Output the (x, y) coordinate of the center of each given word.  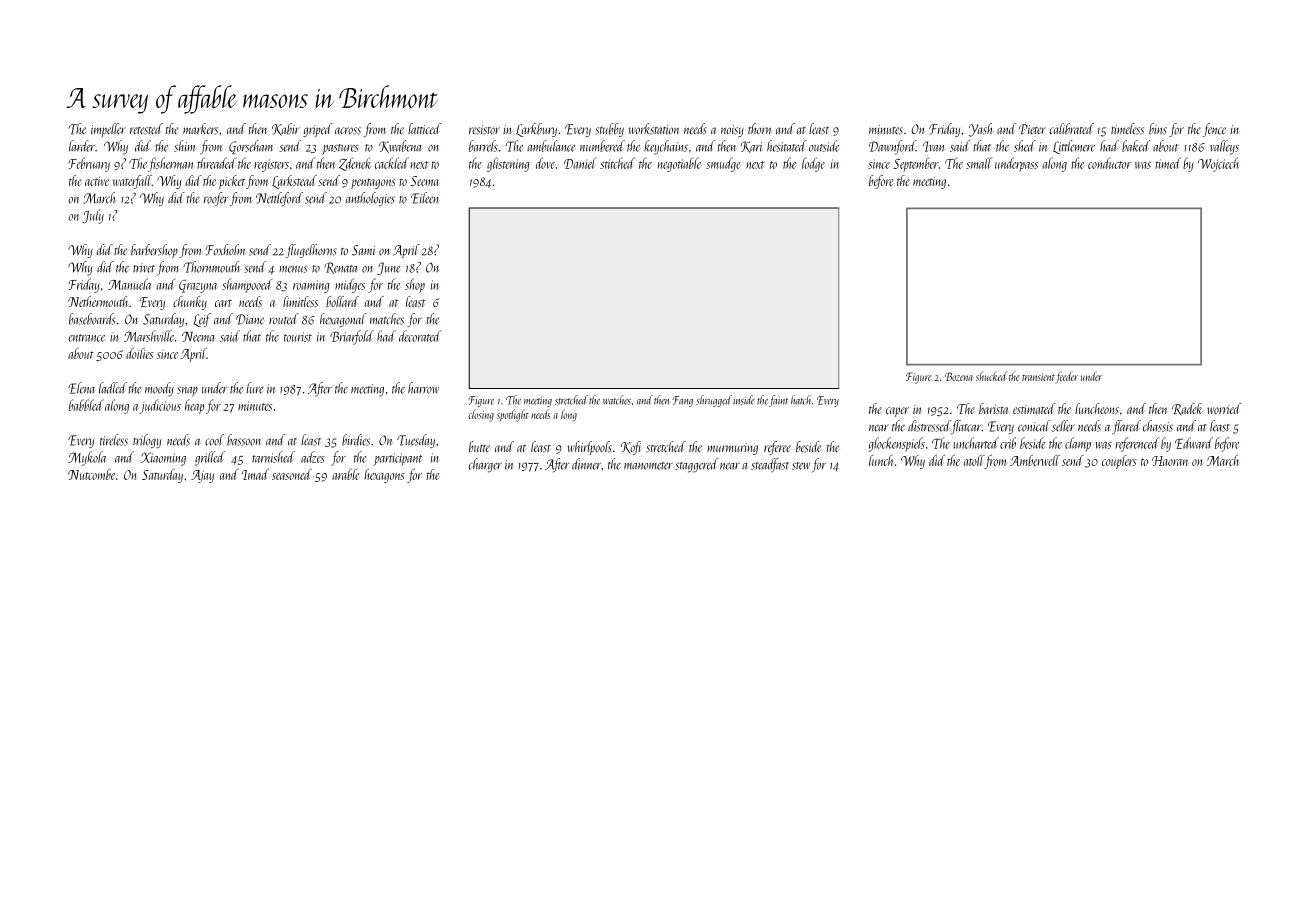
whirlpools (589, 448)
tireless (114, 440)
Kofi (631, 448)
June (389, 268)
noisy (732, 131)
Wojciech (1218, 164)
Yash (981, 130)
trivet (144, 268)
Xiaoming (163, 459)
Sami (363, 250)
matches (387, 319)
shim (185, 146)
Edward (1194, 443)
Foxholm (225, 250)
